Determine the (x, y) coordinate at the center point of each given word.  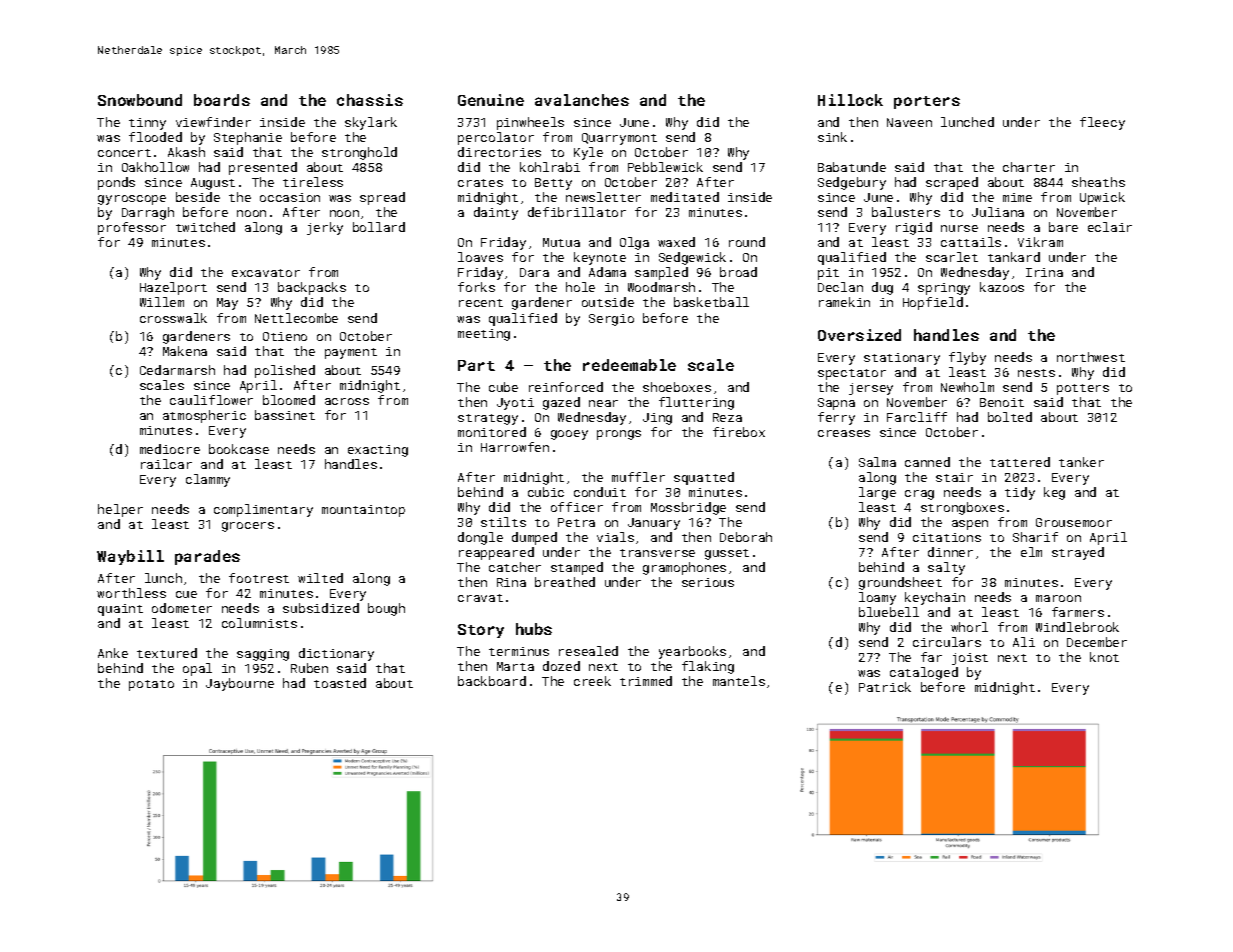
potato (151, 685)
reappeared (496, 553)
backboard (492, 681)
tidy (1020, 493)
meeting (484, 335)
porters (927, 102)
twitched (205, 227)
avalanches (582, 100)
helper (120, 510)
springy (944, 289)
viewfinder (213, 122)
